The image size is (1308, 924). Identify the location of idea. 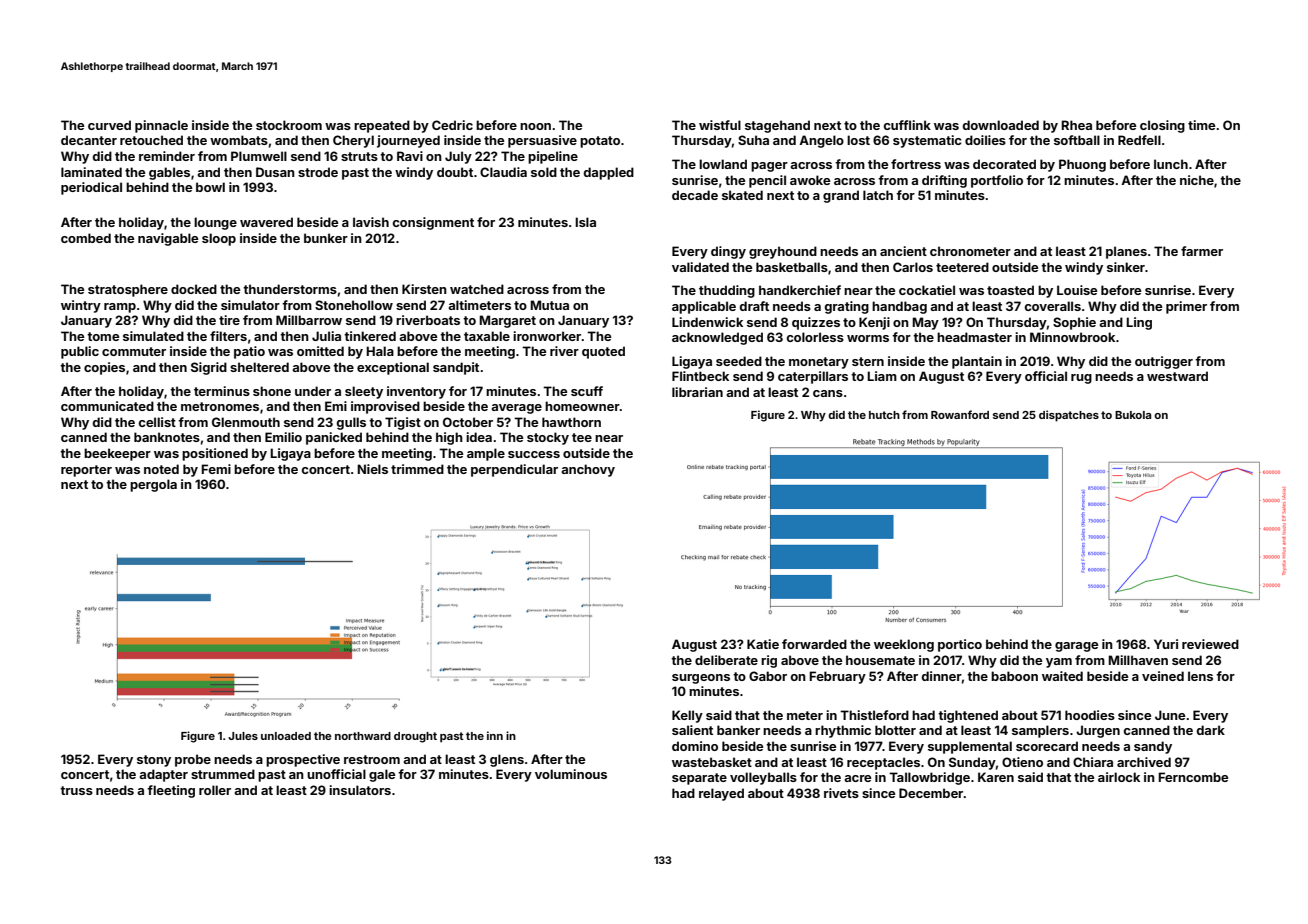
(479, 437).
